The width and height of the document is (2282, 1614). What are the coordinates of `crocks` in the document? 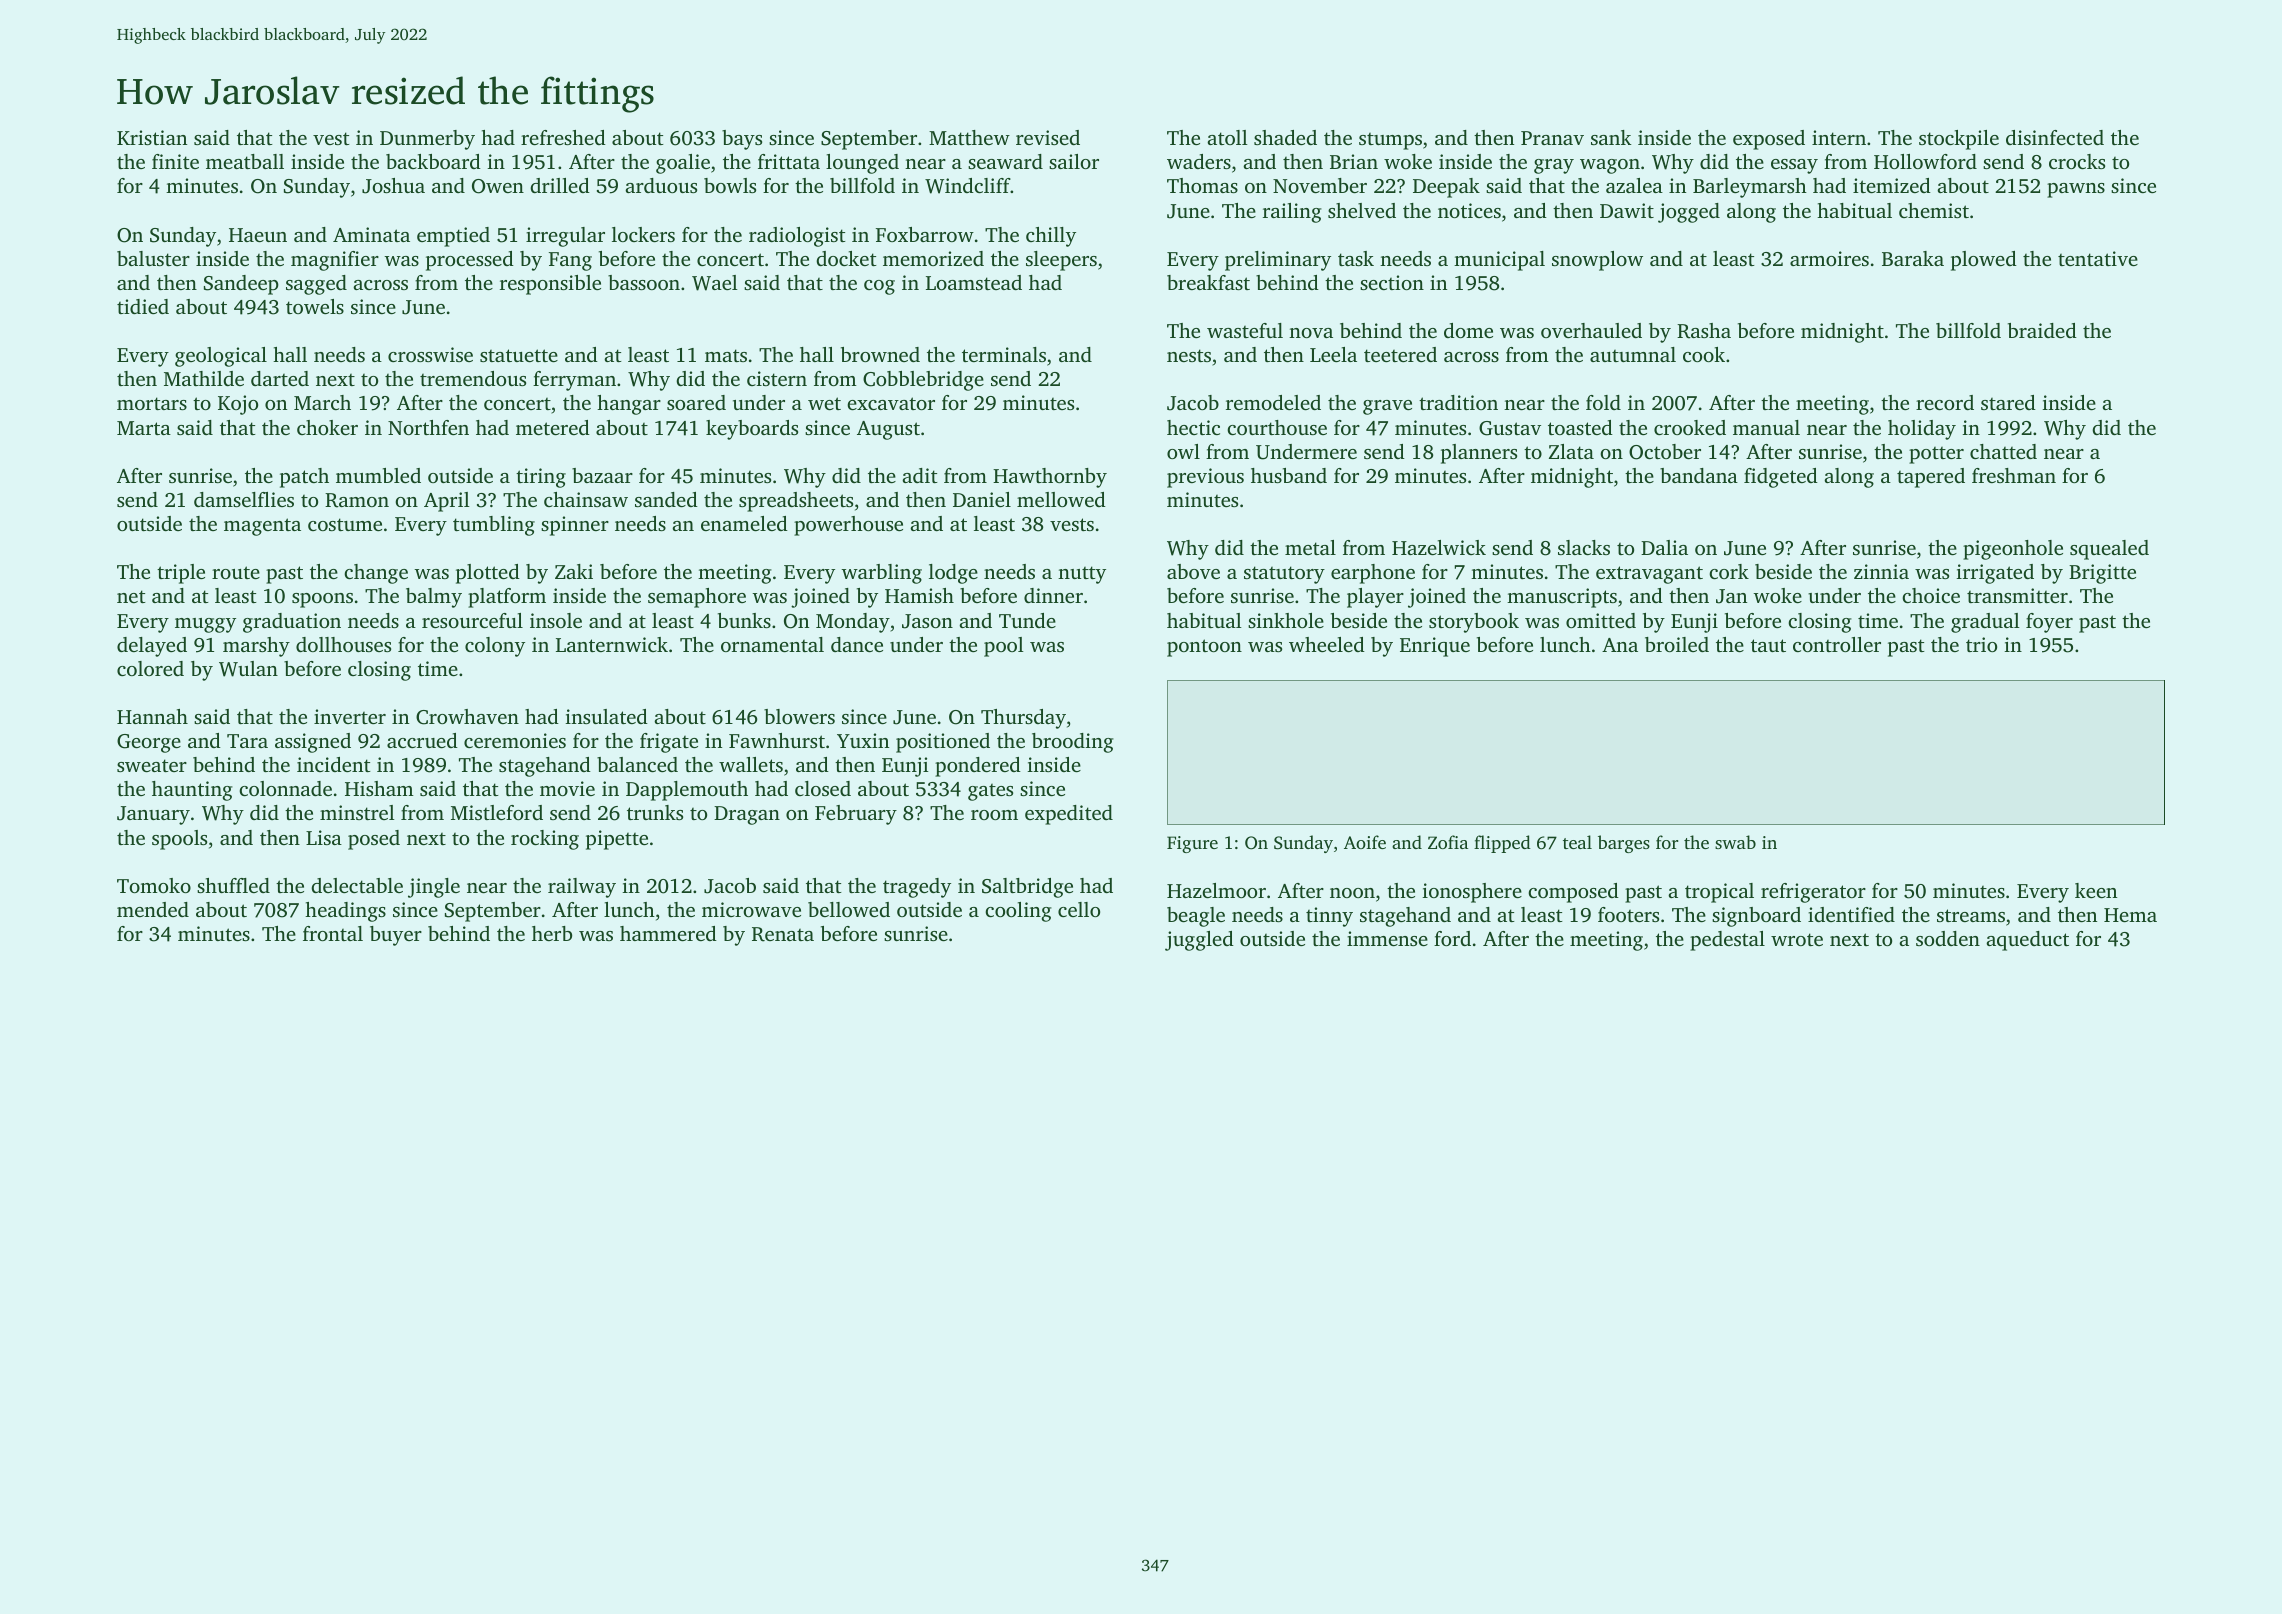 It's located at (2077, 161).
